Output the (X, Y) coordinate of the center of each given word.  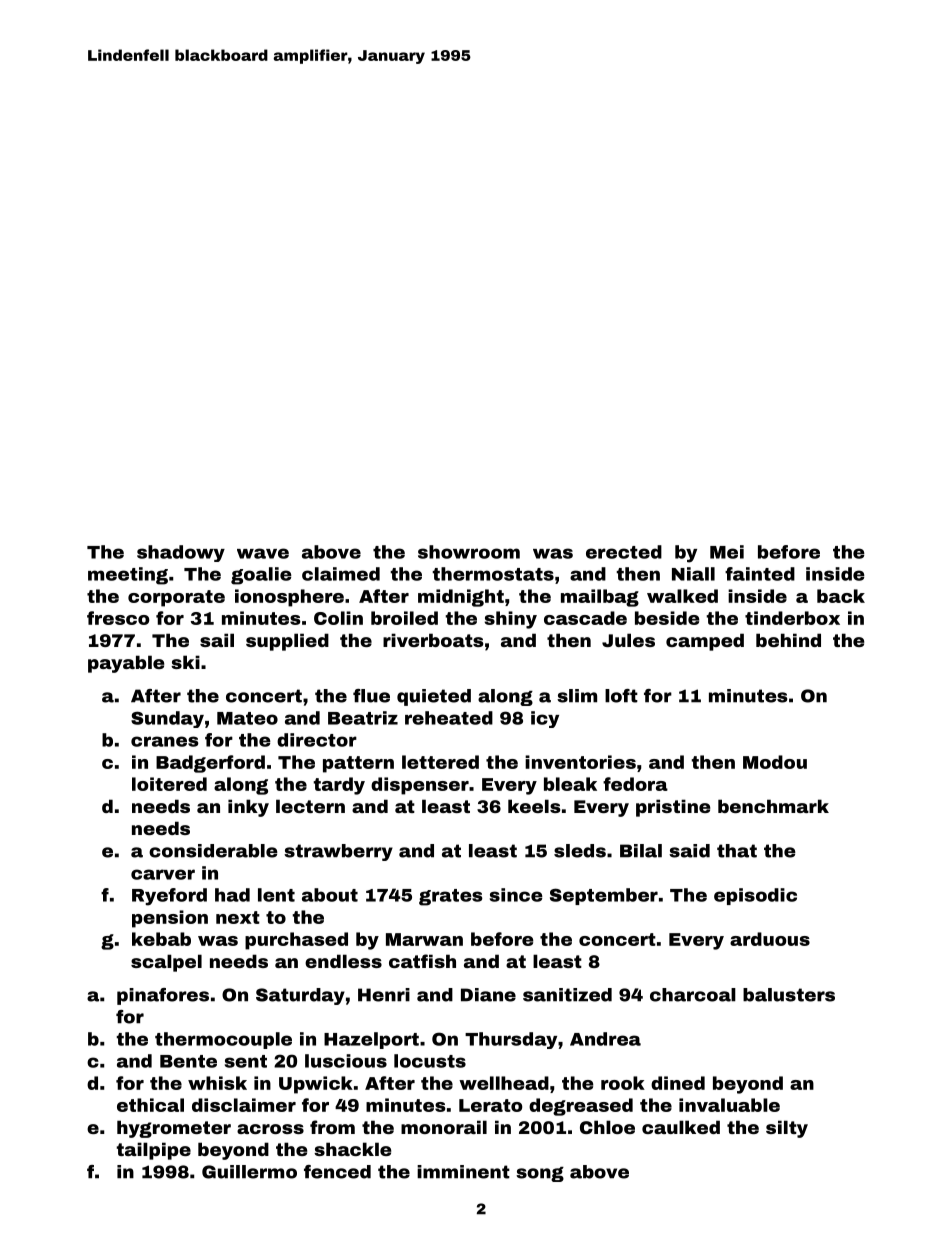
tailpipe (153, 1151)
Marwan (424, 939)
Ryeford (169, 897)
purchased (296, 941)
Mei (727, 552)
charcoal (693, 995)
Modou (775, 762)
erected (624, 552)
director (317, 740)
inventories (580, 762)
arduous (770, 939)
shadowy (181, 553)
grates (451, 897)
